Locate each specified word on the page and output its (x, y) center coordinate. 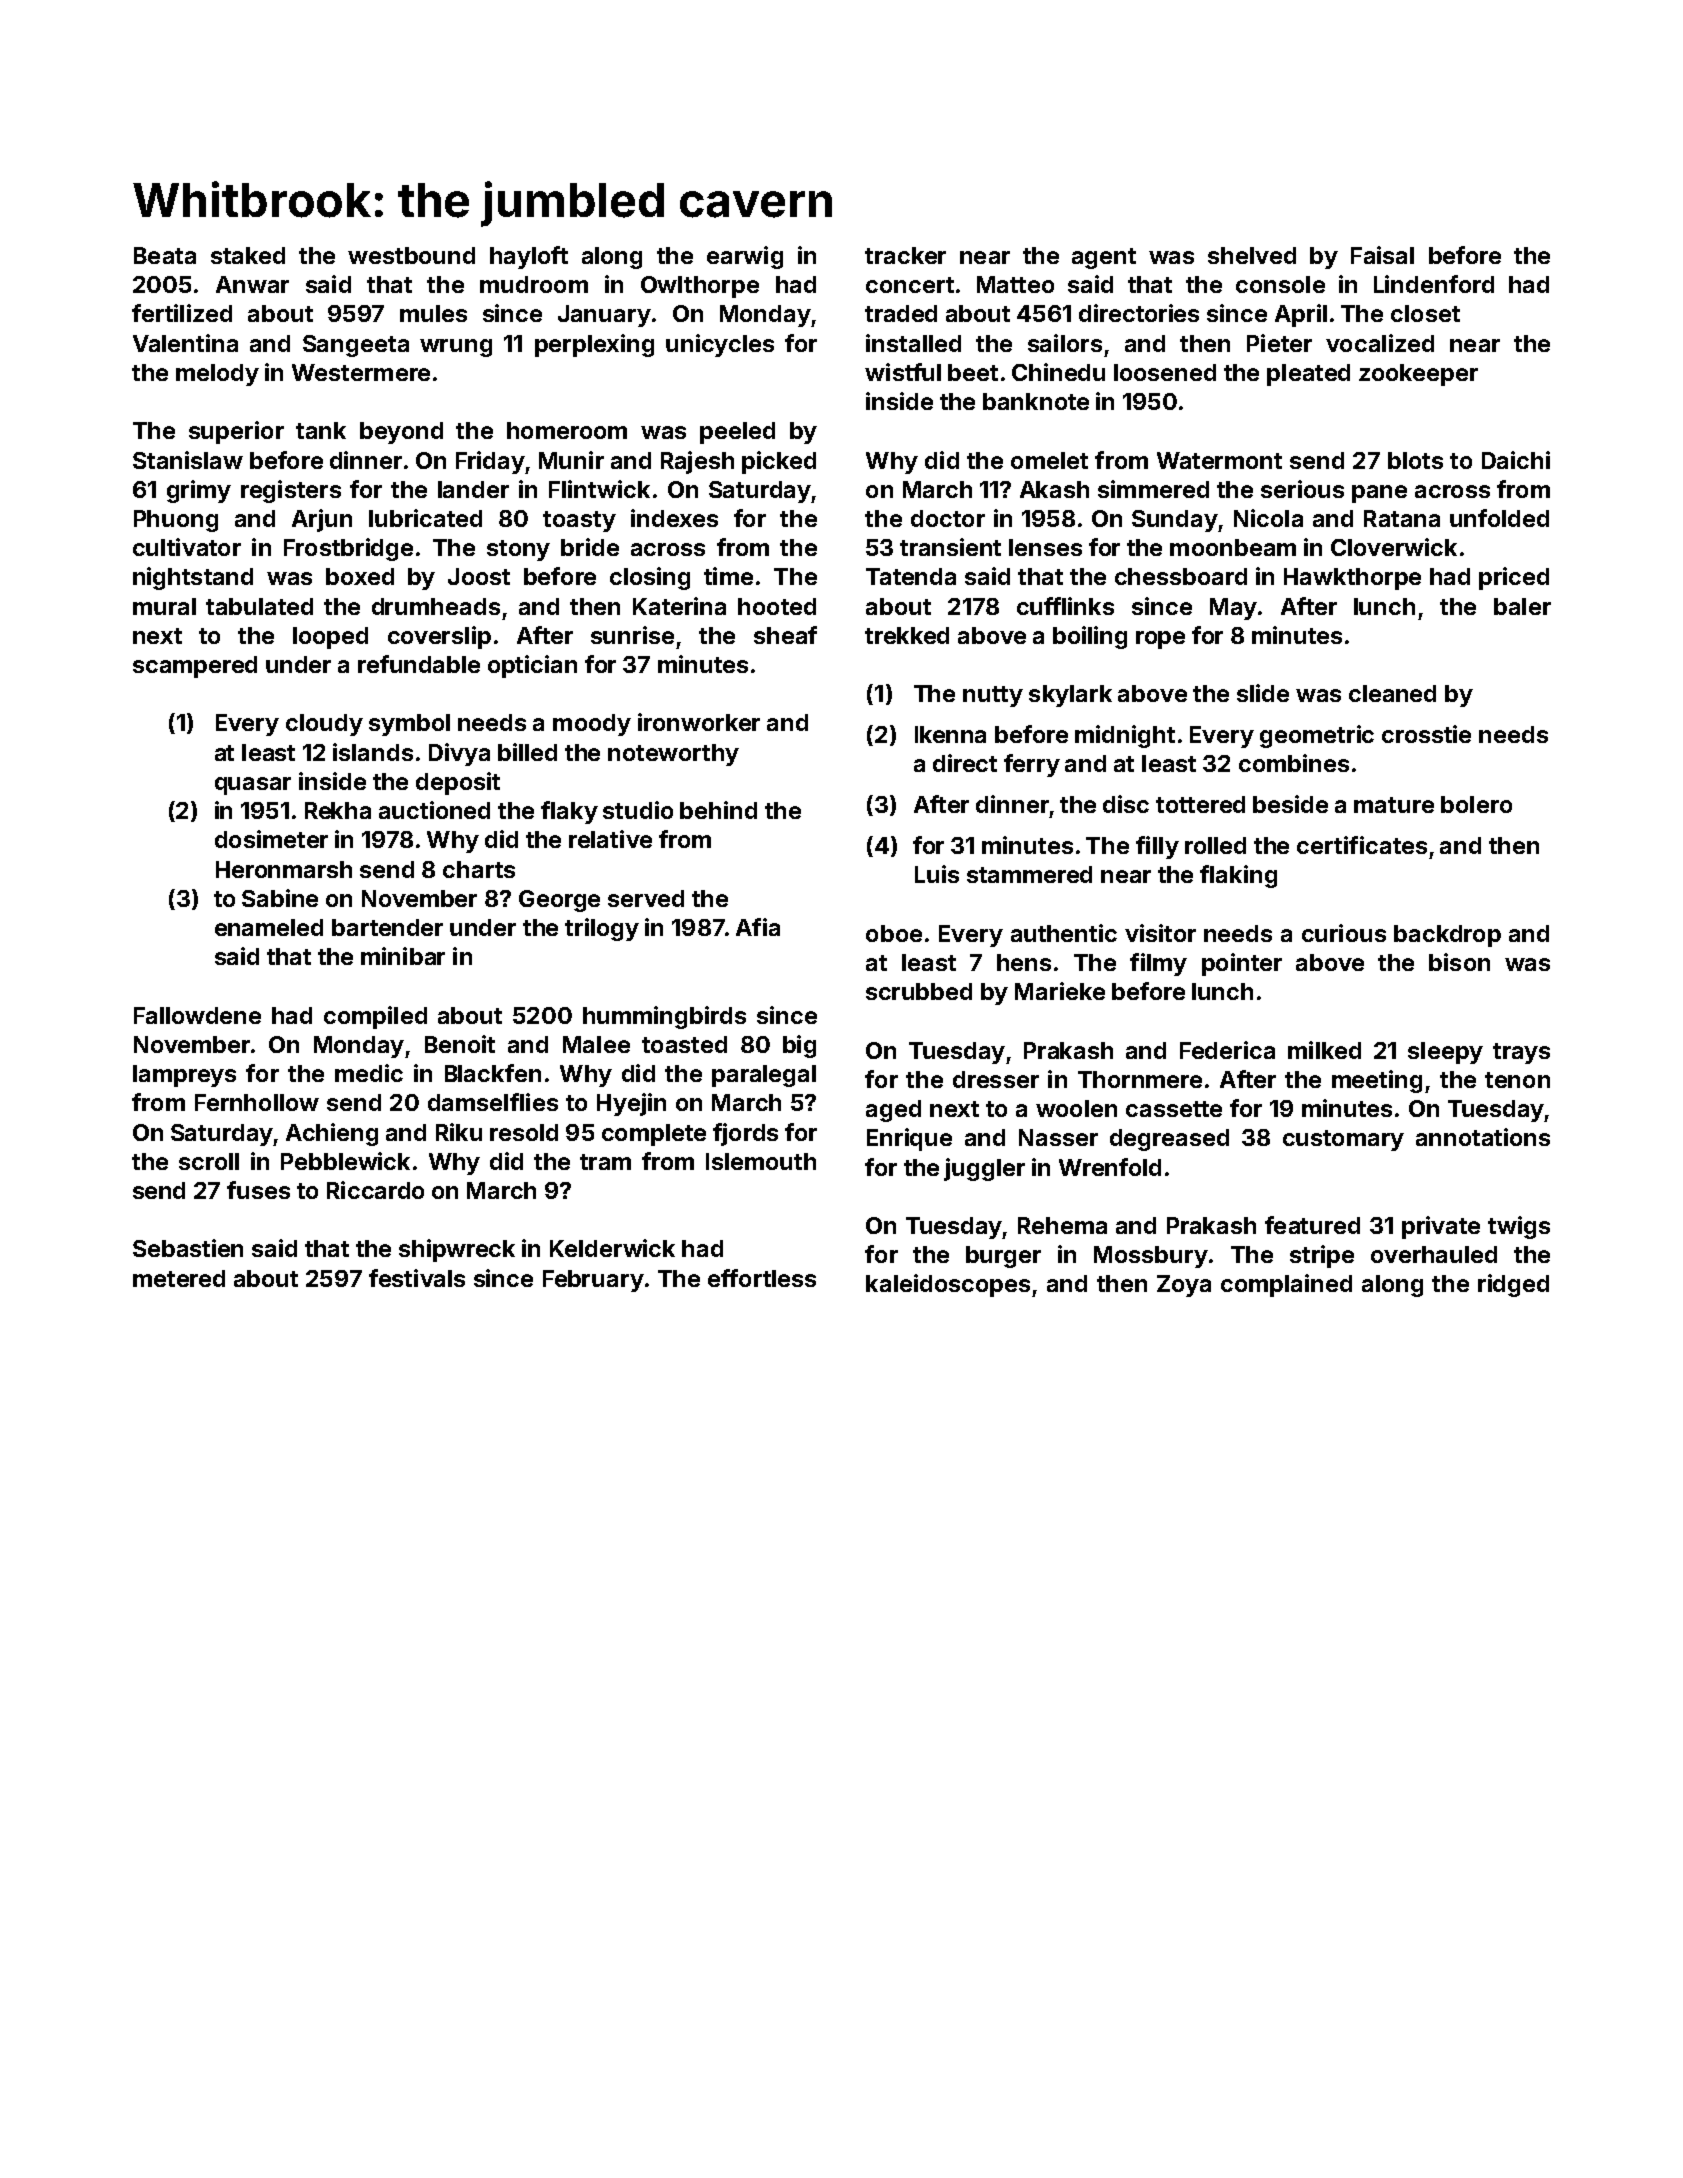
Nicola (1268, 518)
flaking (1238, 876)
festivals (417, 1278)
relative (610, 839)
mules (433, 313)
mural (164, 606)
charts (479, 869)
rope (1160, 640)
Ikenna (950, 734)
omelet (1049, 460)
